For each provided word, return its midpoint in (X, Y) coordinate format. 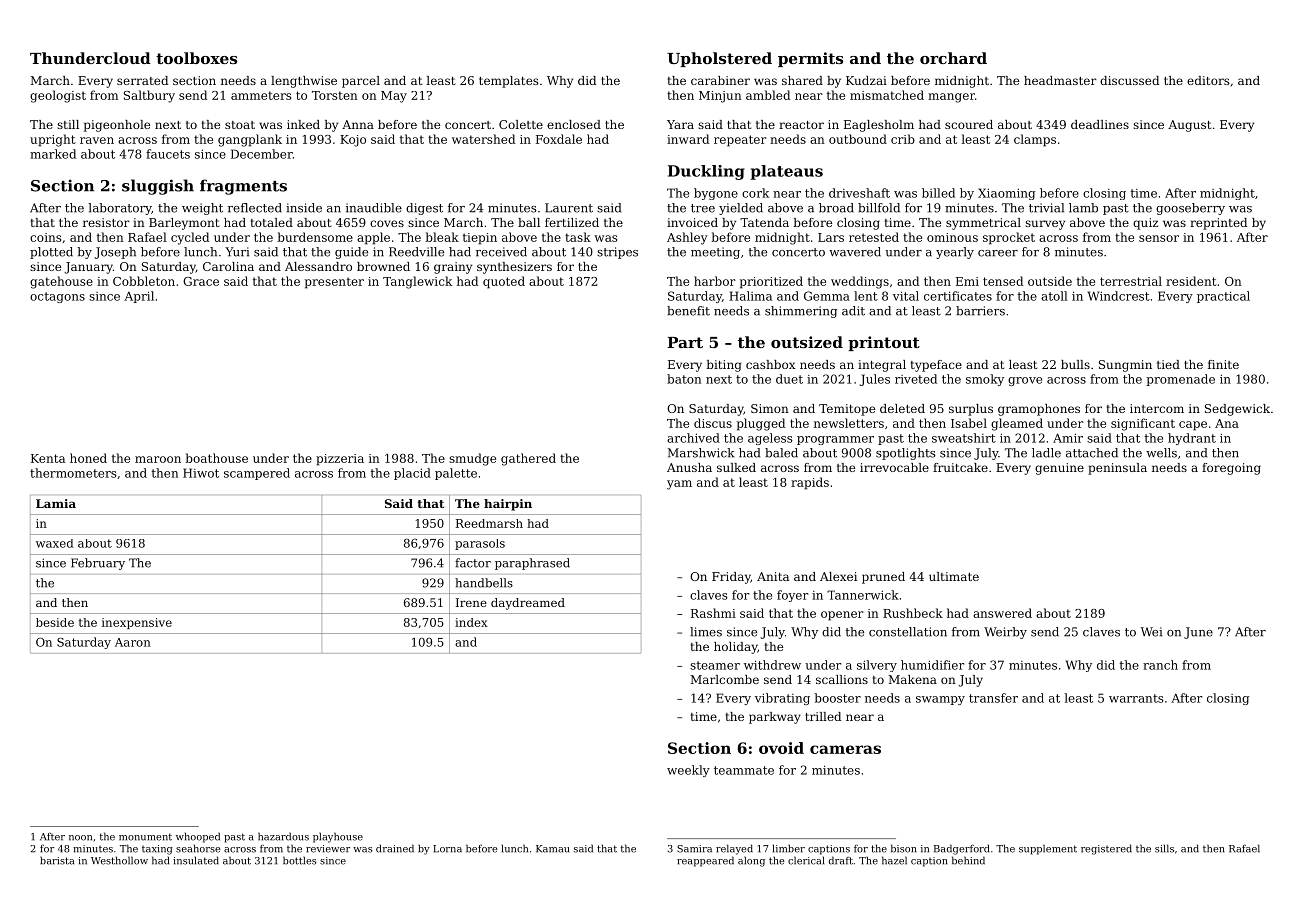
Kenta (48, 458)
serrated (142, 80)
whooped (198, 837)
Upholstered (719, 59)
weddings (860, 282)
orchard (953, 58)
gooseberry (1190, 209)
